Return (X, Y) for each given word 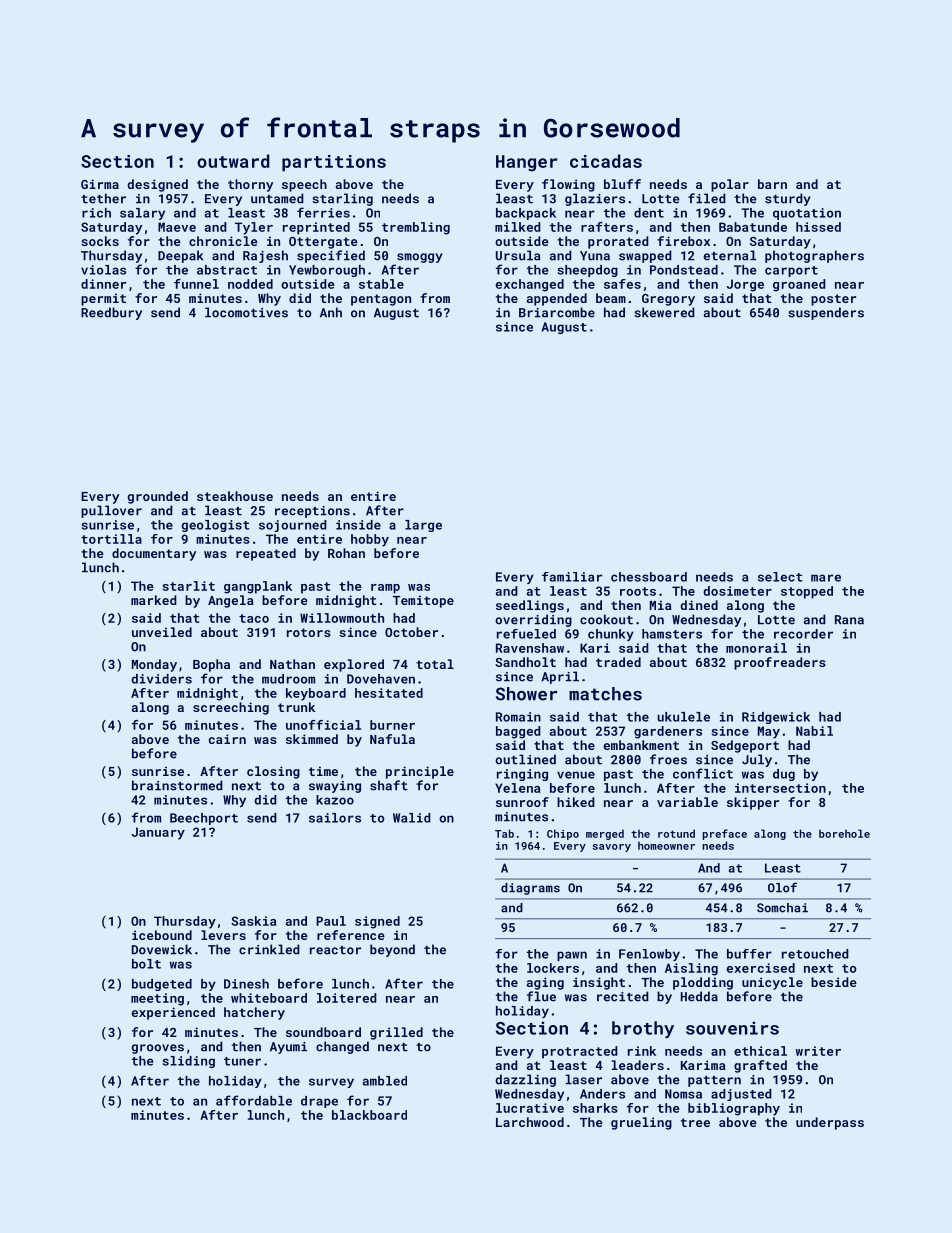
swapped (645, 256)
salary (142, 214)
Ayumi (288, 1048)
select (780, 577)
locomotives (246, 312)
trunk (296, 707)
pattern (714, 1081)
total (435, 664)
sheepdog (587, 271)
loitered (347, 998)
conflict (703, 773)
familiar (572, 577)
